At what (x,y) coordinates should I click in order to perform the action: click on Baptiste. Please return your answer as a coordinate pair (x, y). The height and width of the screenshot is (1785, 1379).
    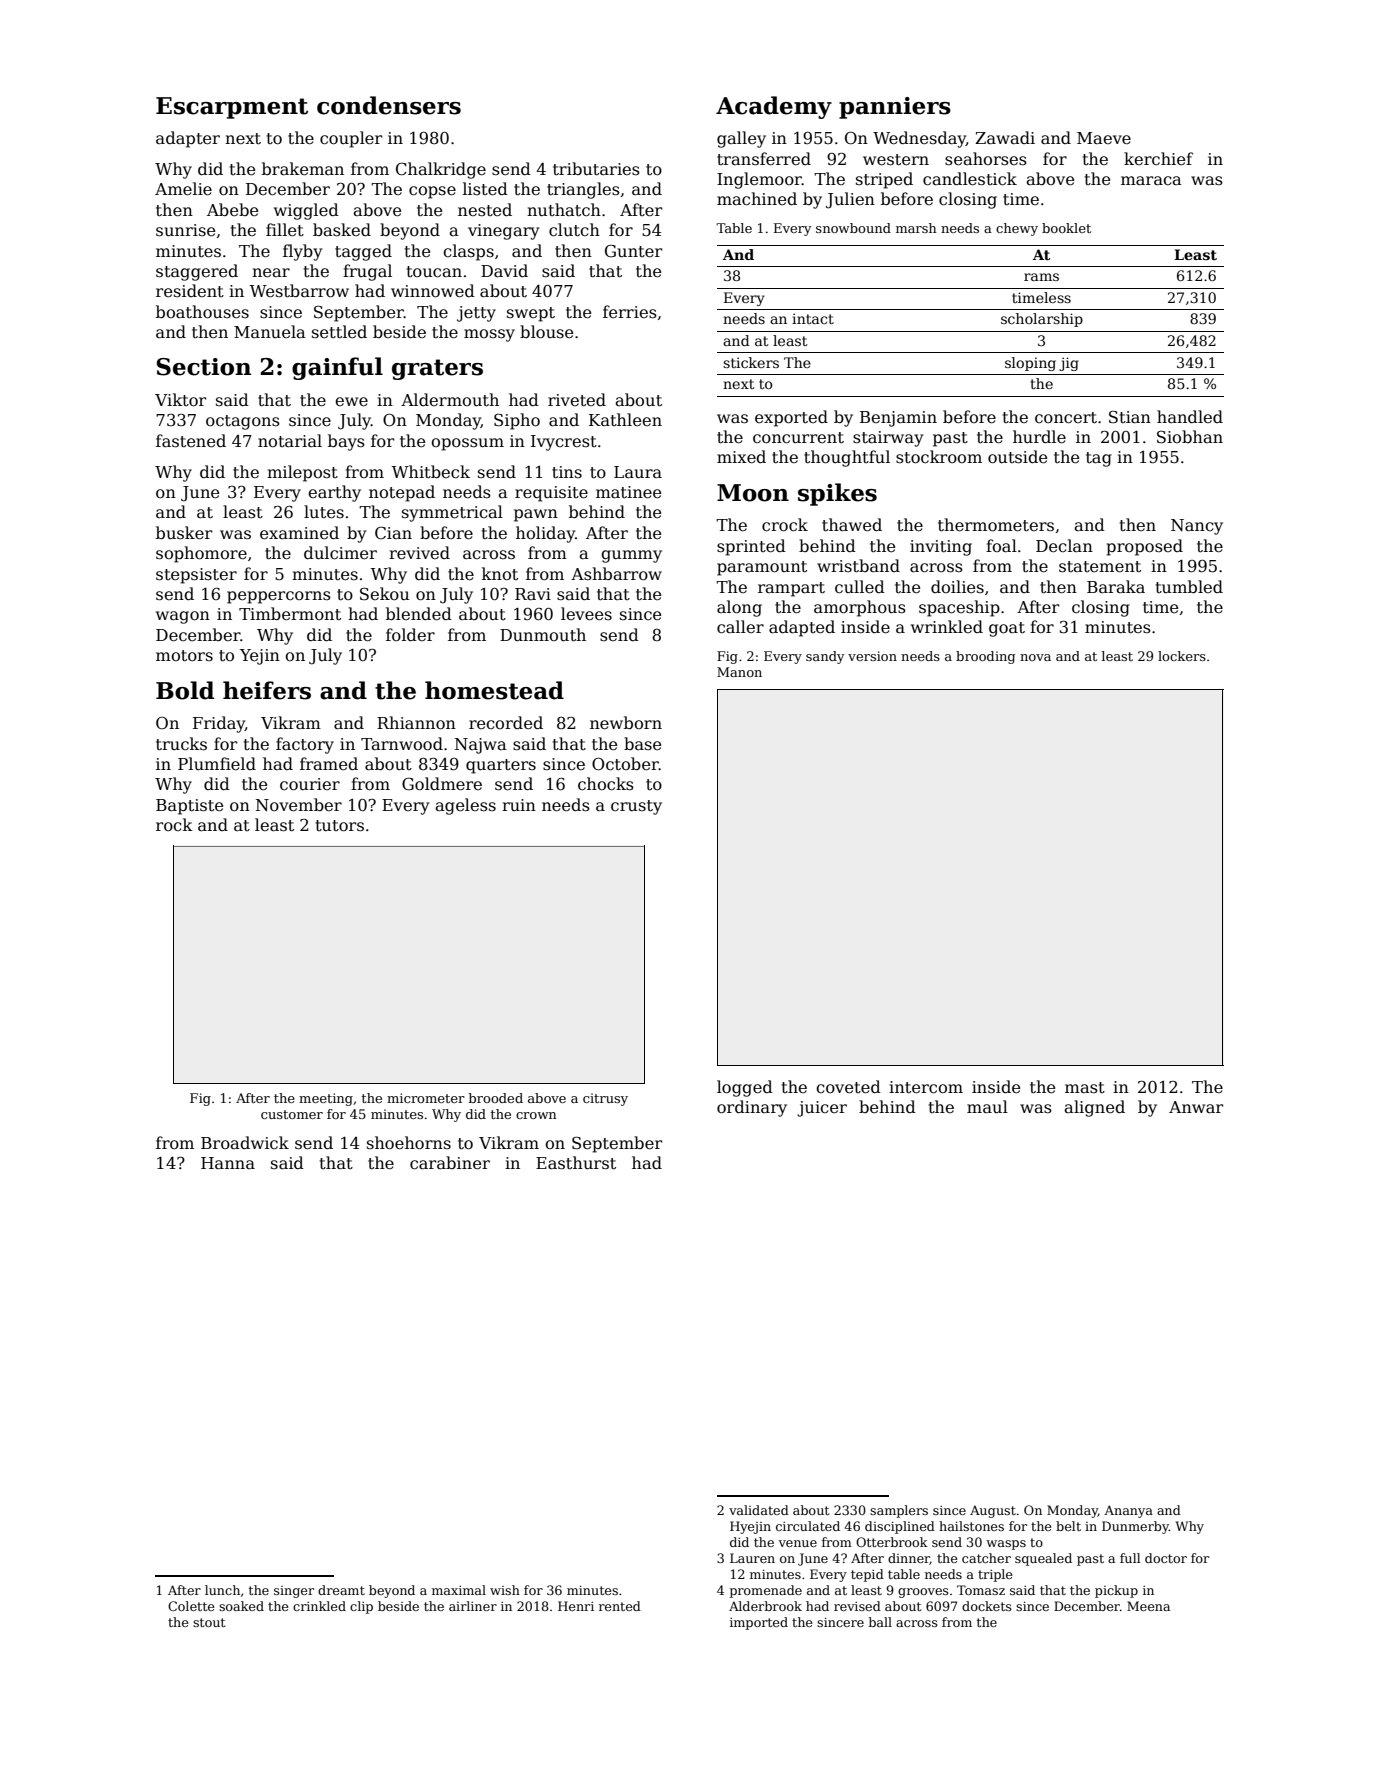
    Looking at the image, I should click on (189, 807).
